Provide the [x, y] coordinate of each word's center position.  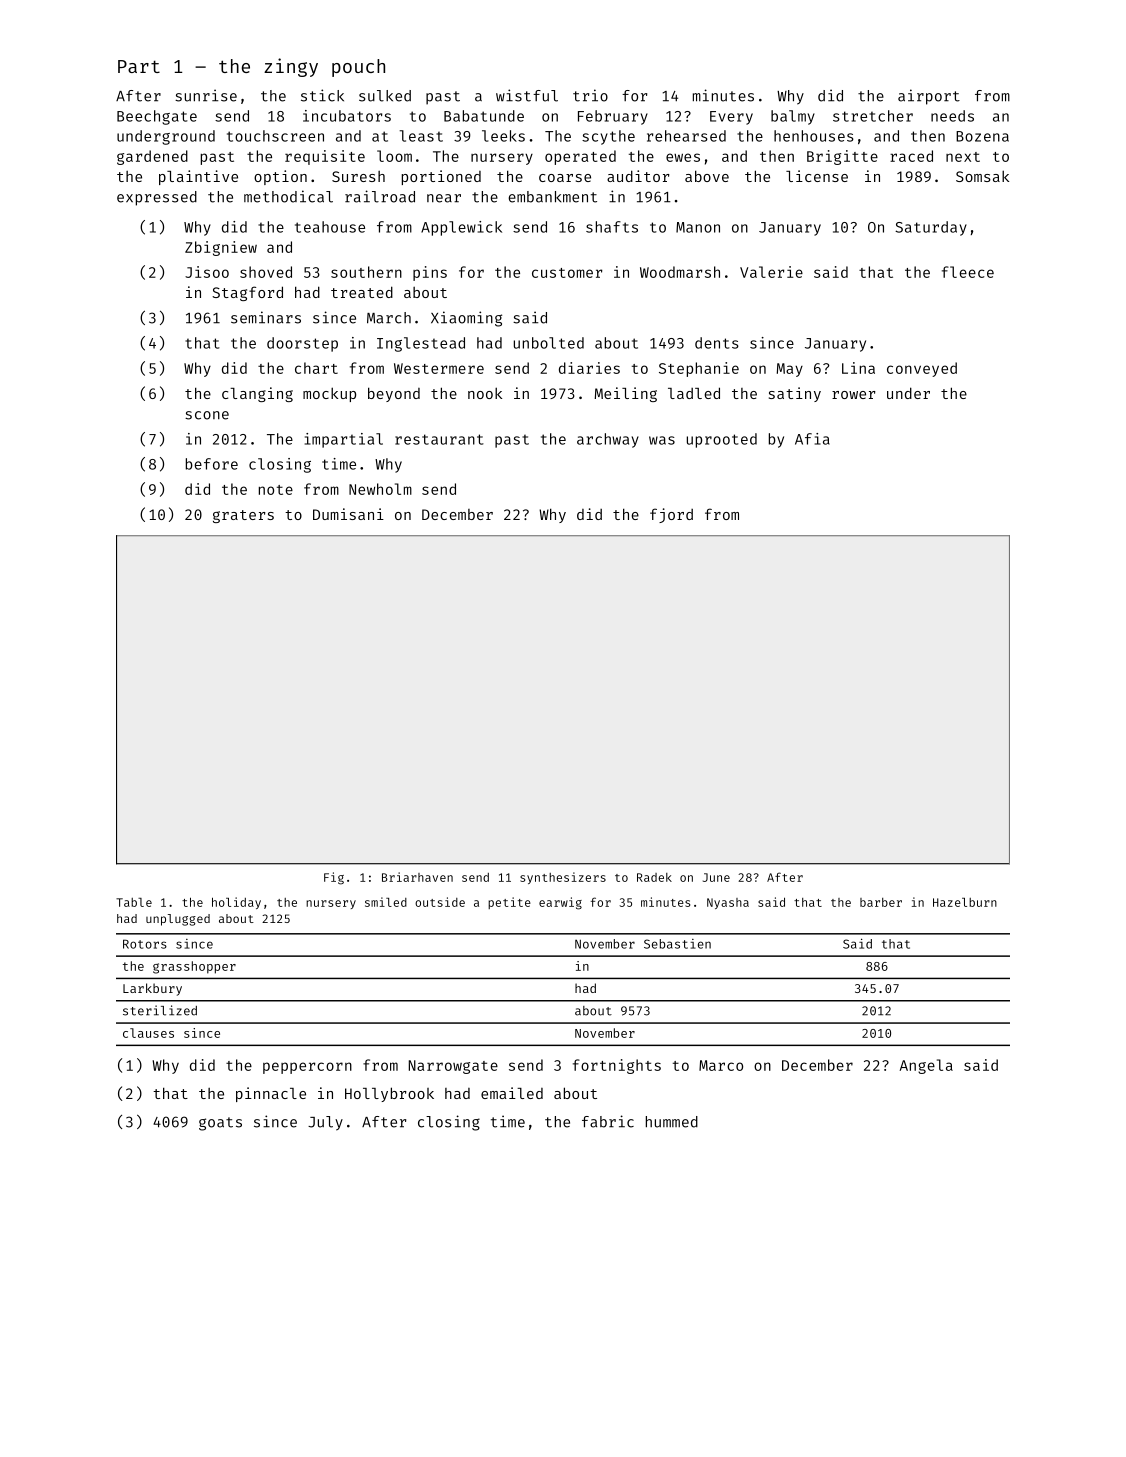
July [325, 1123]
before [212, 464]
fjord [671, 515]
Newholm [380, 489]
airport [929, 97]
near [444, 198]
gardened [152, 157]
